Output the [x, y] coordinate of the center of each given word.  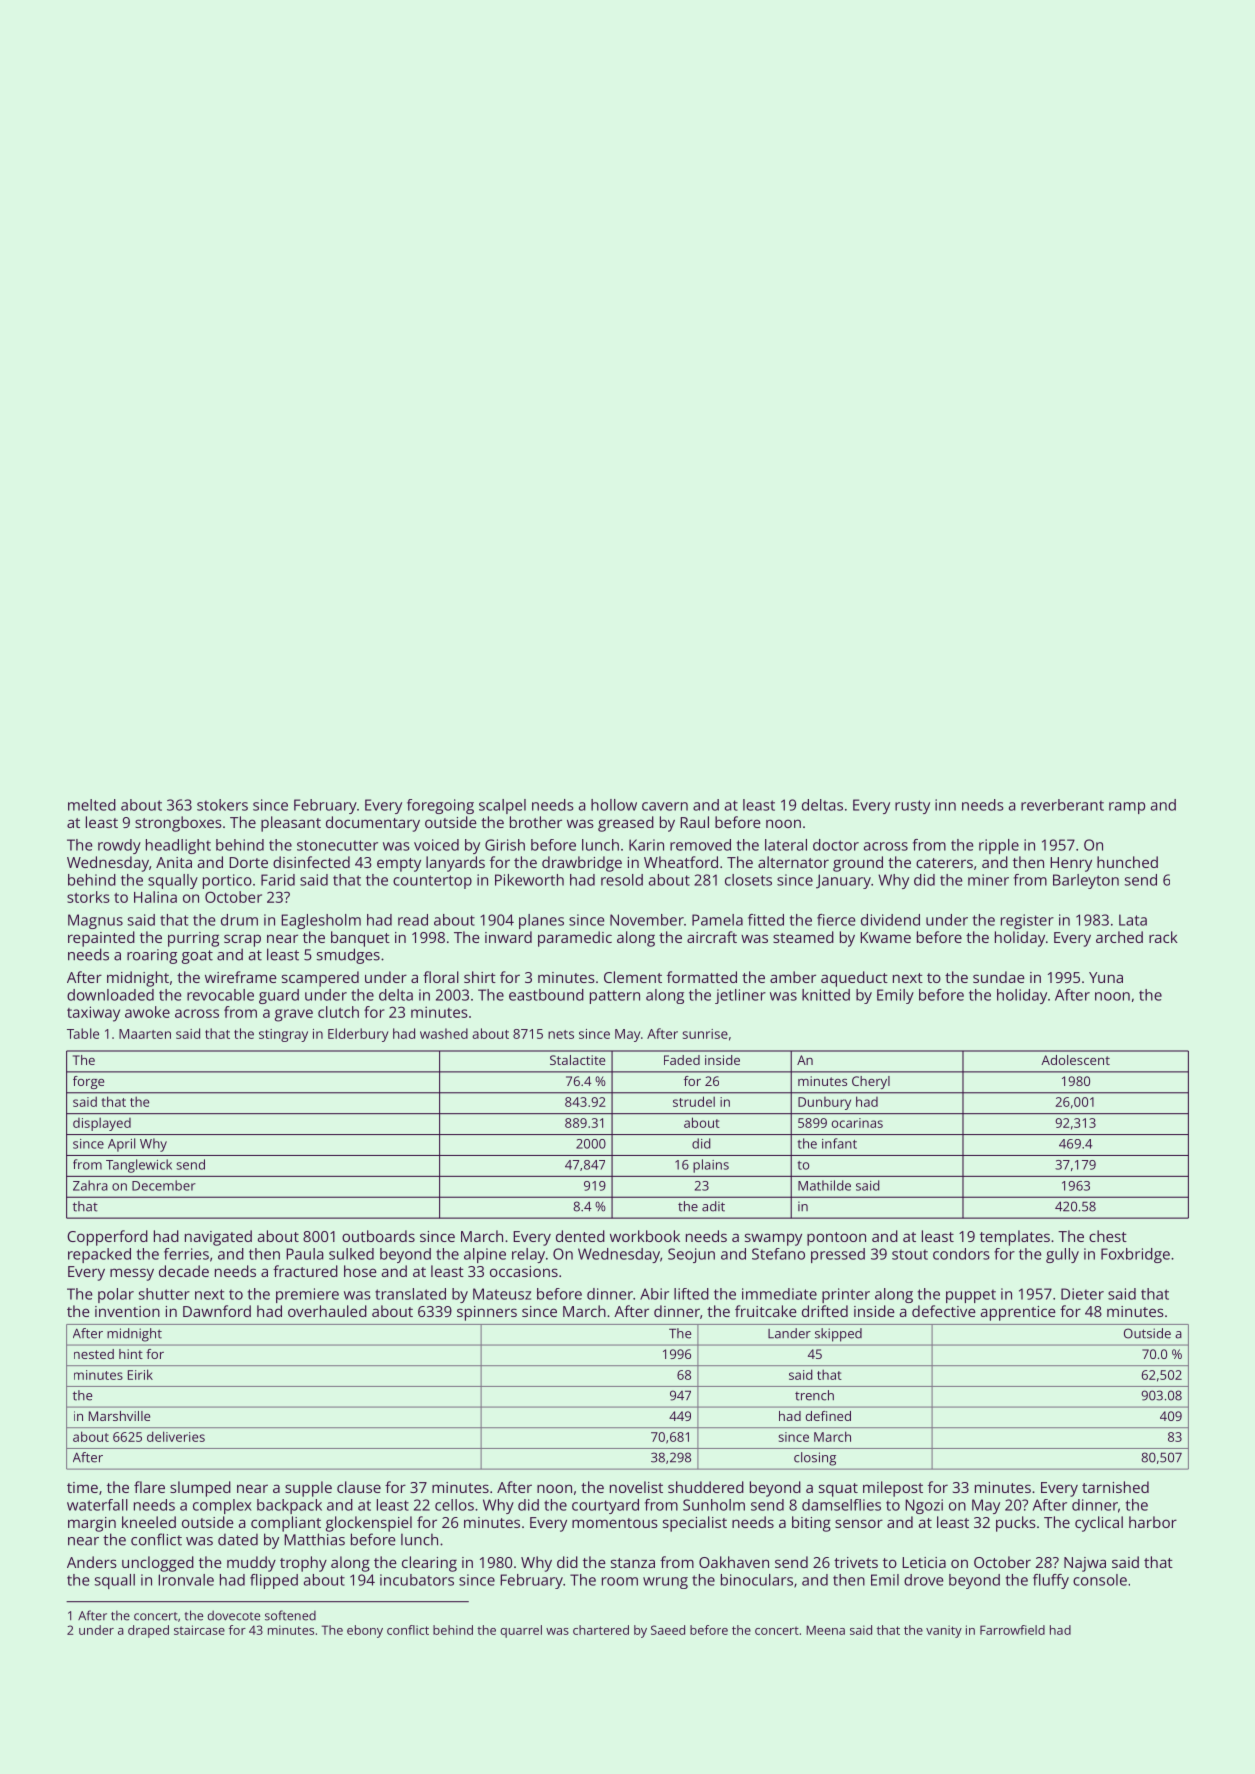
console [1100, 1580]
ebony [365, 1631]
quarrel [521, 1631]
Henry [1071, 864]
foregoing [440, 806]
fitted [766, 920]
